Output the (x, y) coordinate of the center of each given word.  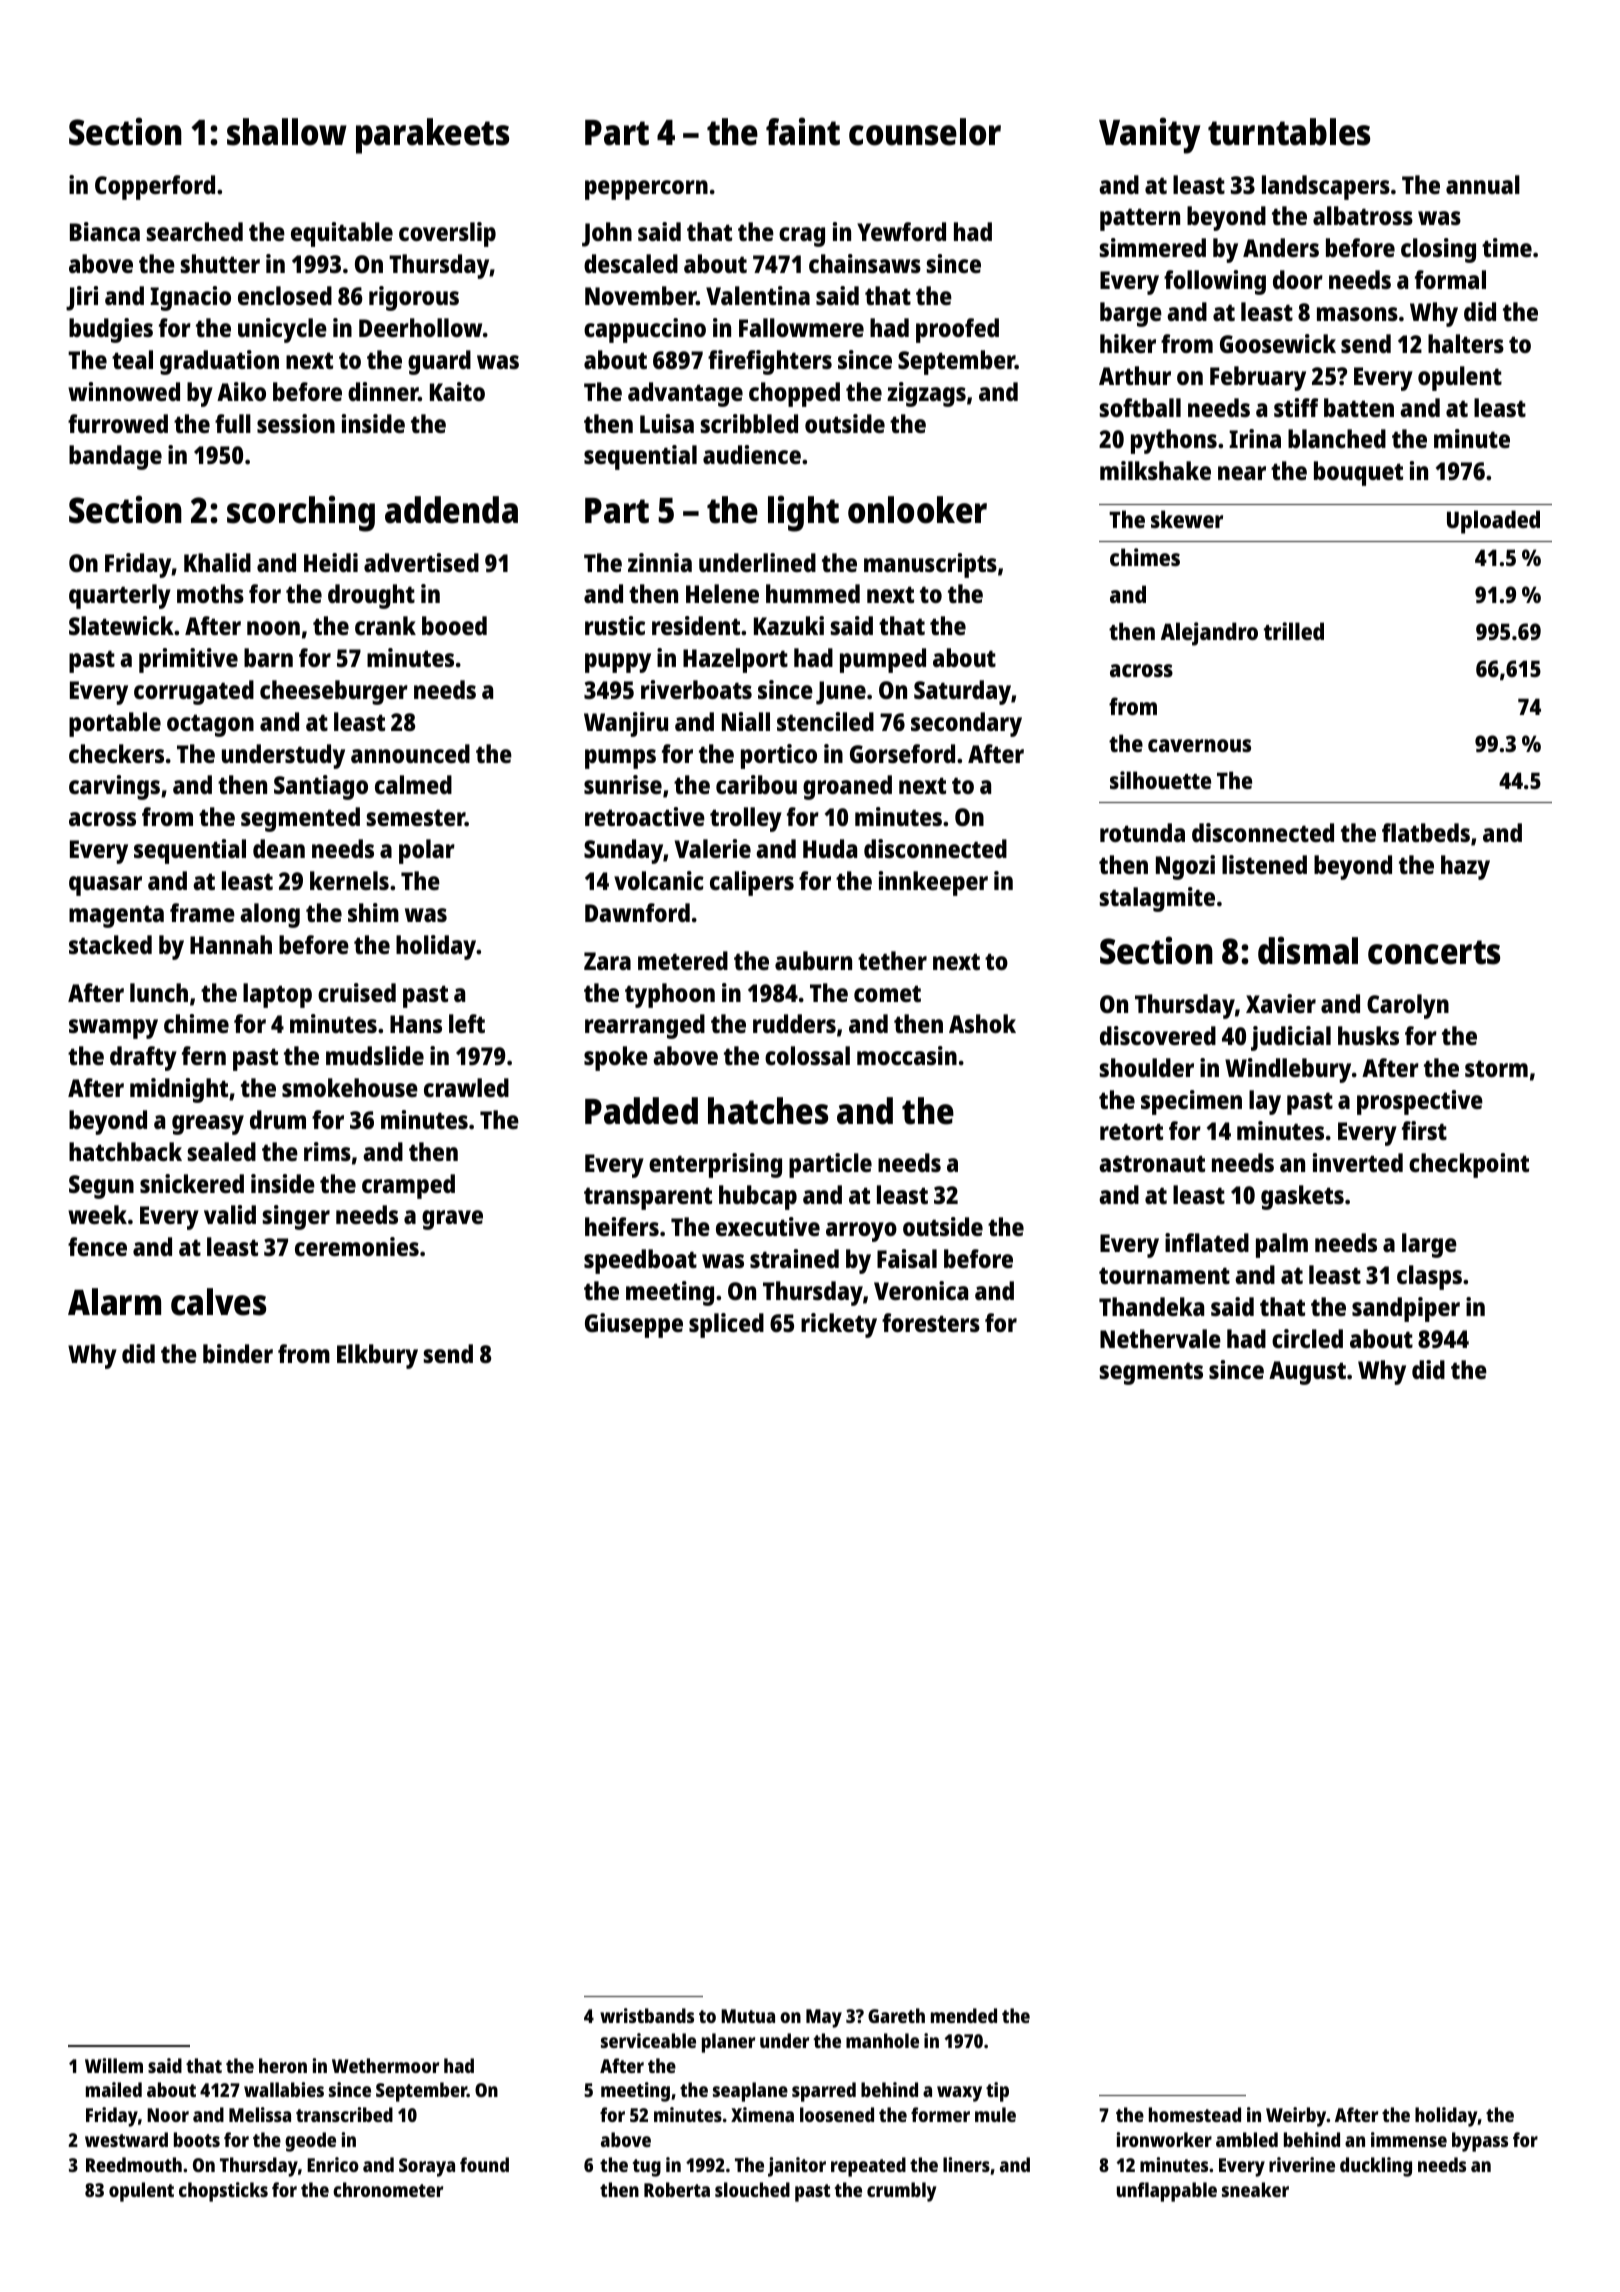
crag (802, 237)
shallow (287, 132)
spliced (726, 1325)
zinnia (660, 562)
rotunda (1142, 832)
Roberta (677, 2189)
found (484, 2164)
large (1429, 1245)
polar (427, 851)
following (1215, 282)
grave (452, 1220)
